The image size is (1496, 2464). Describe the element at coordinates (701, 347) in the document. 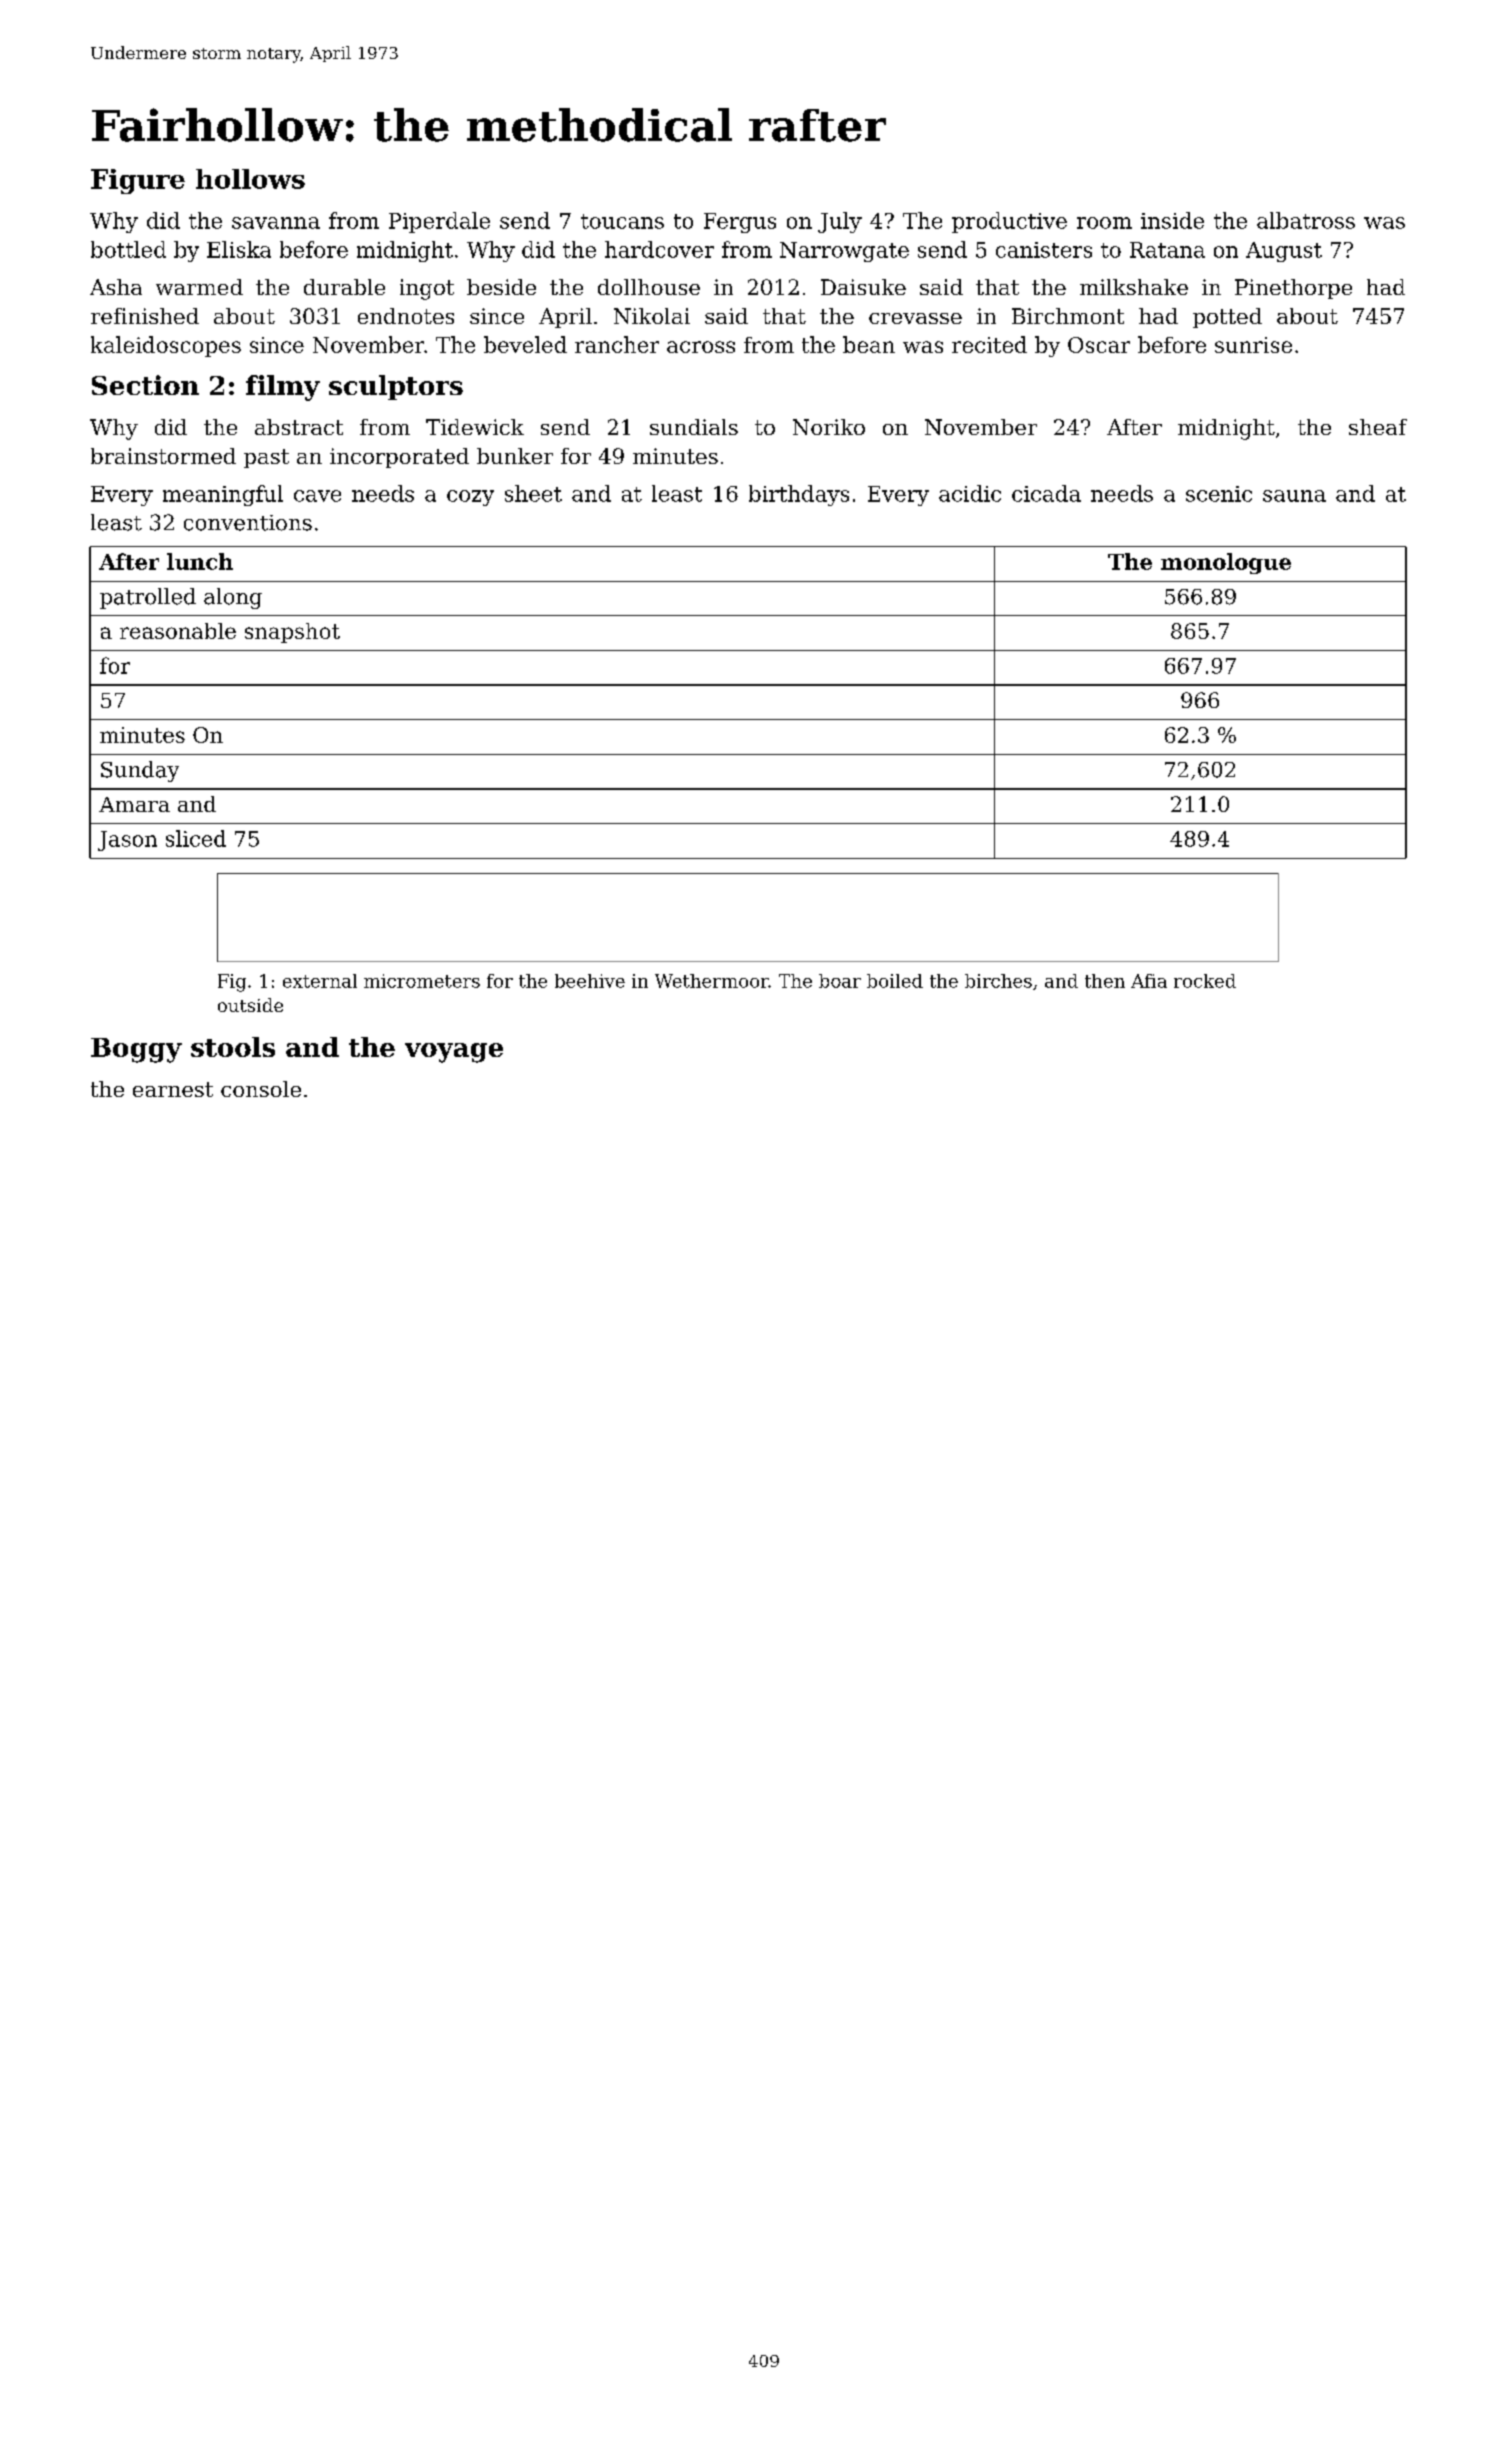

I see `across` at that location.
